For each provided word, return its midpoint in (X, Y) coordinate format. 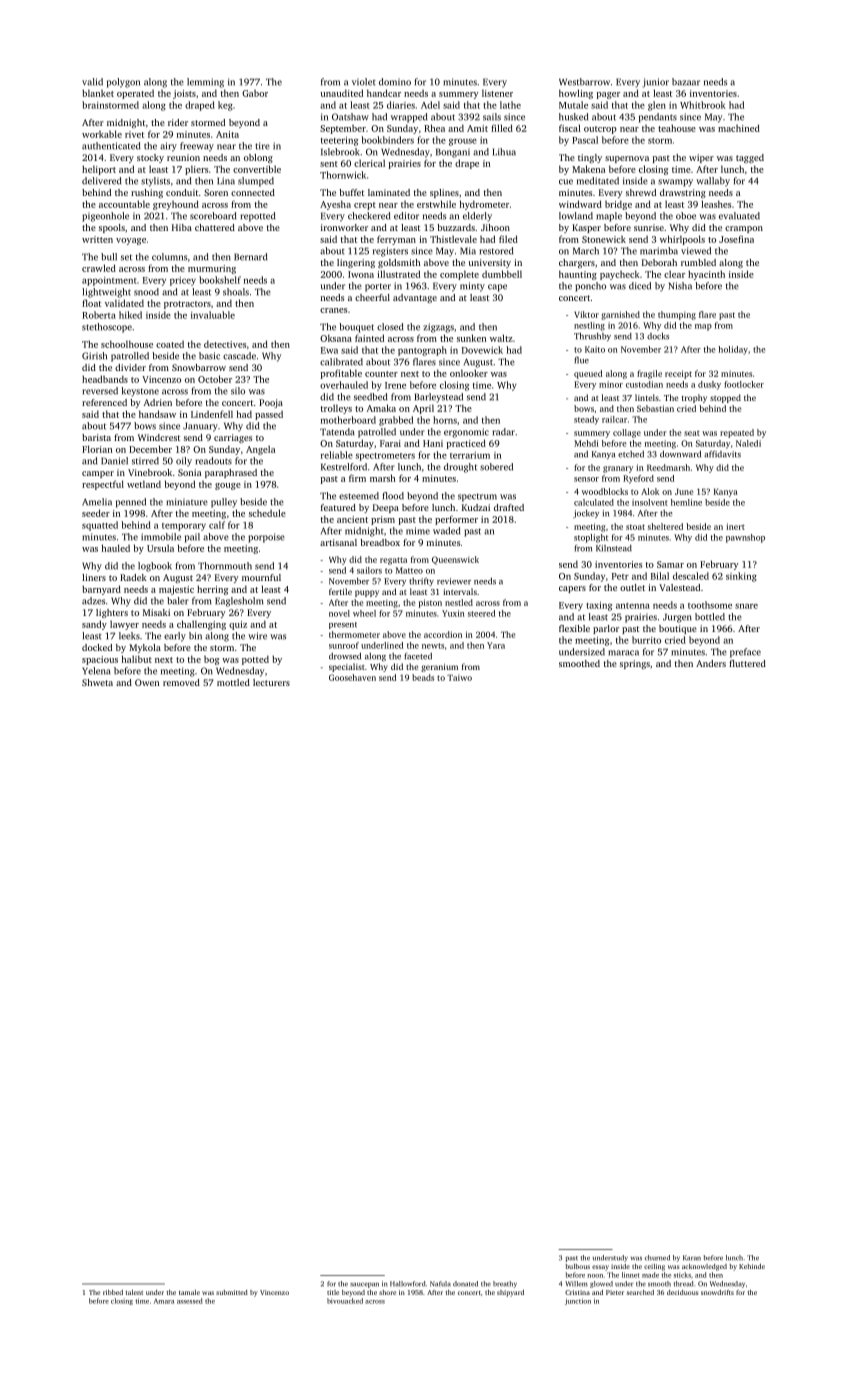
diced (640, 286)
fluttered (747, 663)
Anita (227, 134)
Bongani (453, 153)
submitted (232, 1292)
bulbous (578, 1266)
